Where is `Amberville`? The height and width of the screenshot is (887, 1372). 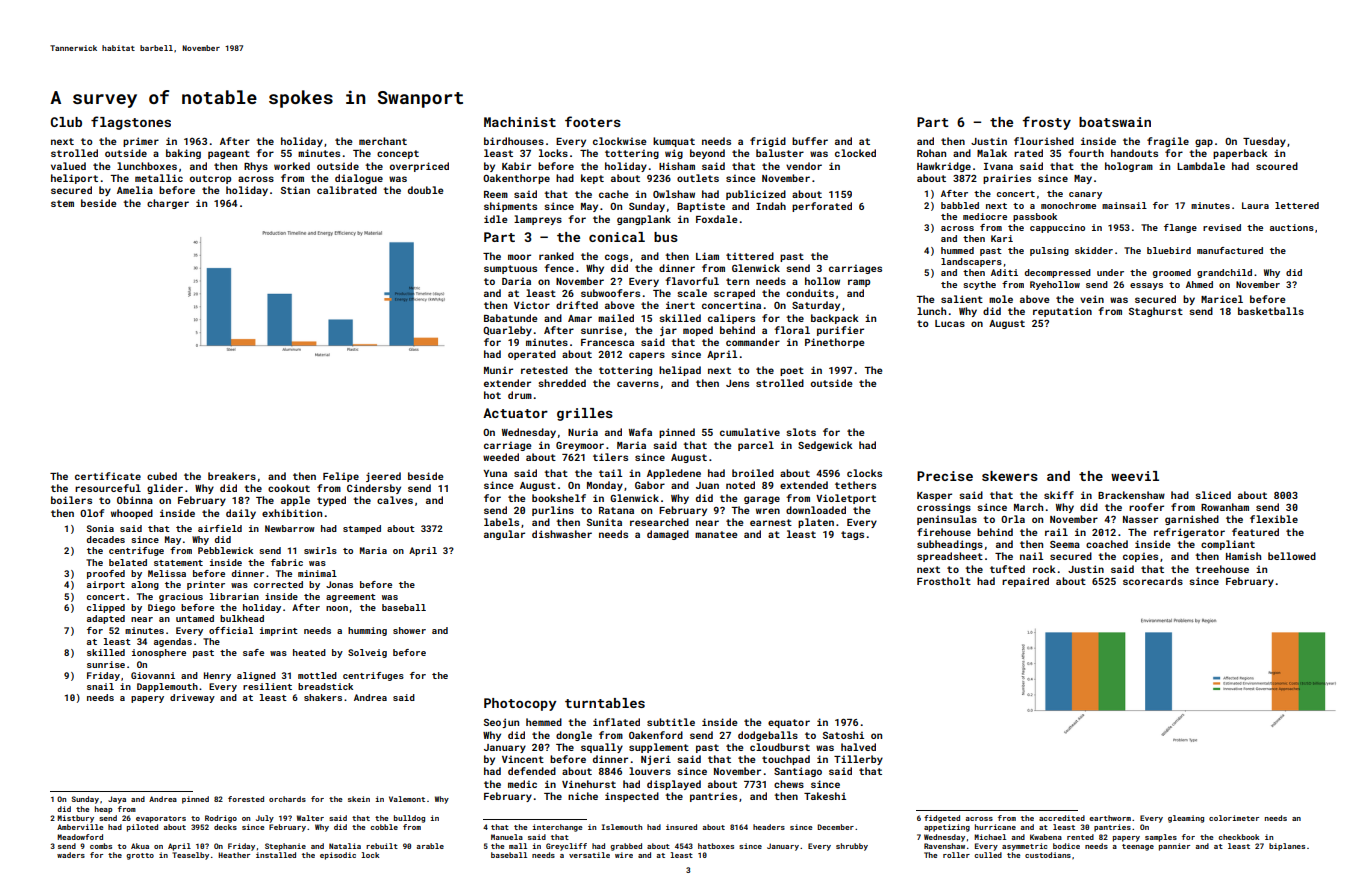 Amberville is located at coordinates (80, 827).
